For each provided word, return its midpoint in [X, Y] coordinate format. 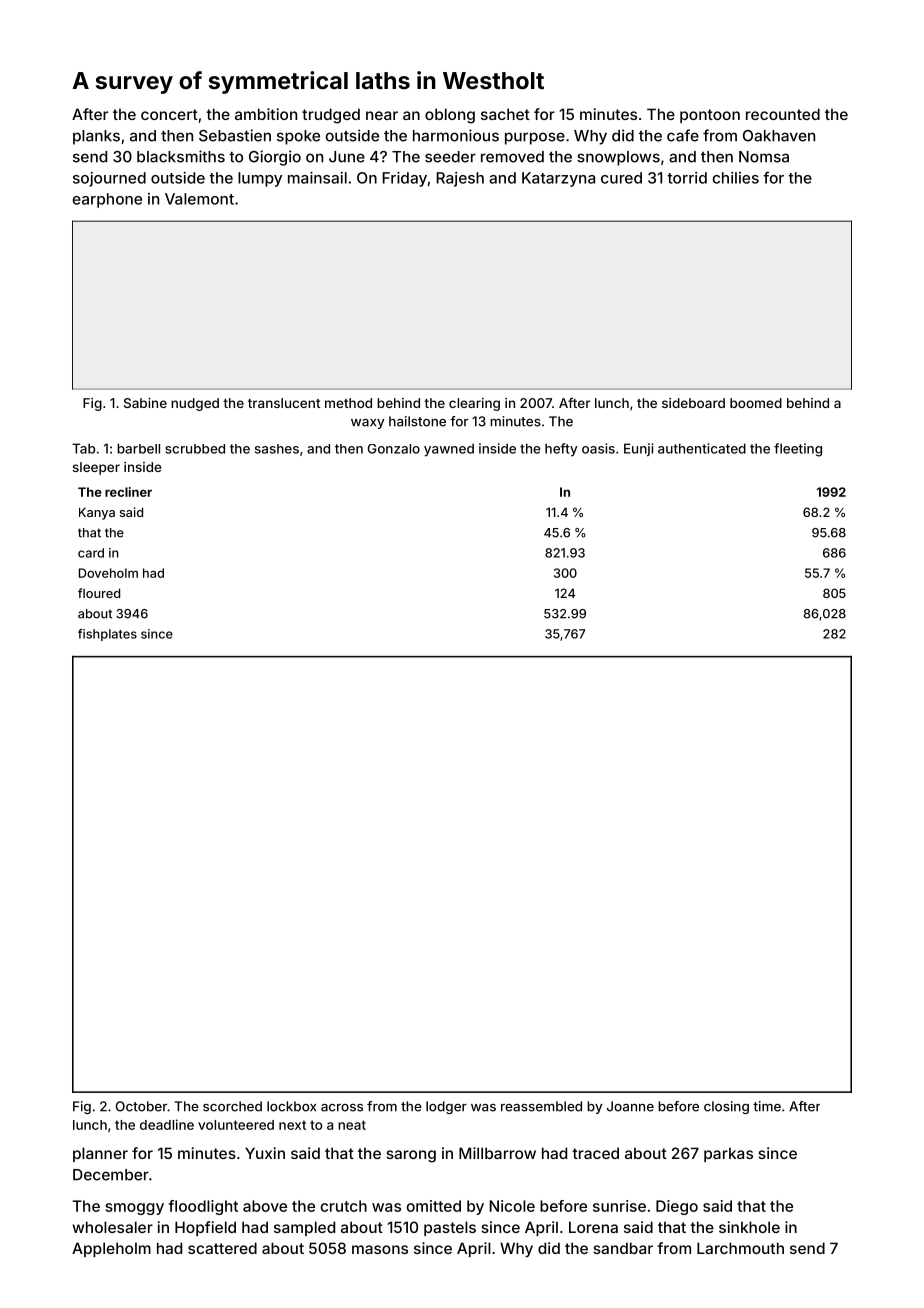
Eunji [638, 449]
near [382, 115]
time [767, 1106]
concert [169, 114]
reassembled [541, 1106]
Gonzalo [394, 449]
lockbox [291, 1106]
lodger [446, 1107]
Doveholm [108, 573]
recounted [783, 114]
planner [100, 1154]
